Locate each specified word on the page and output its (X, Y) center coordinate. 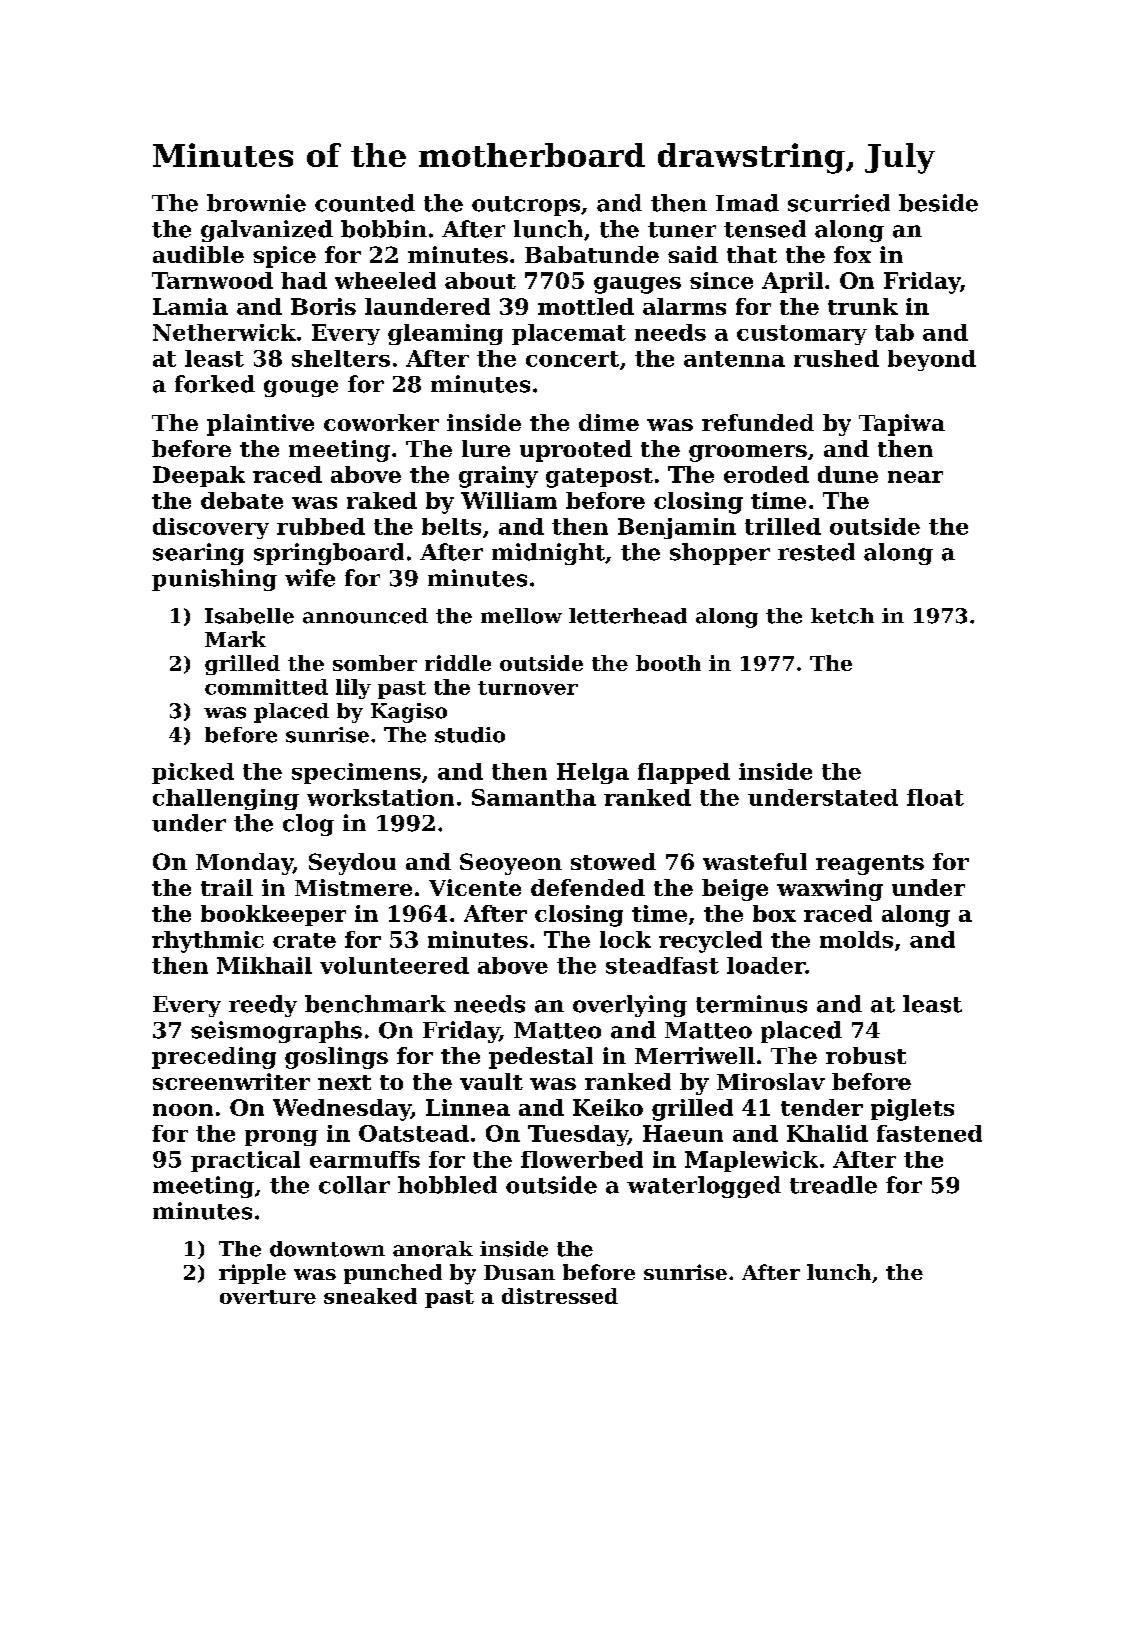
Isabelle (249, 616)
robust (866, 1055)
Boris (323, 306)
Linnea (468, 1107)
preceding (214, 1058)
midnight (548, 554)
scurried (839, 203)
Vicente (475, 887)
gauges (637, 285)
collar (354, 1185)
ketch (842, 616)
